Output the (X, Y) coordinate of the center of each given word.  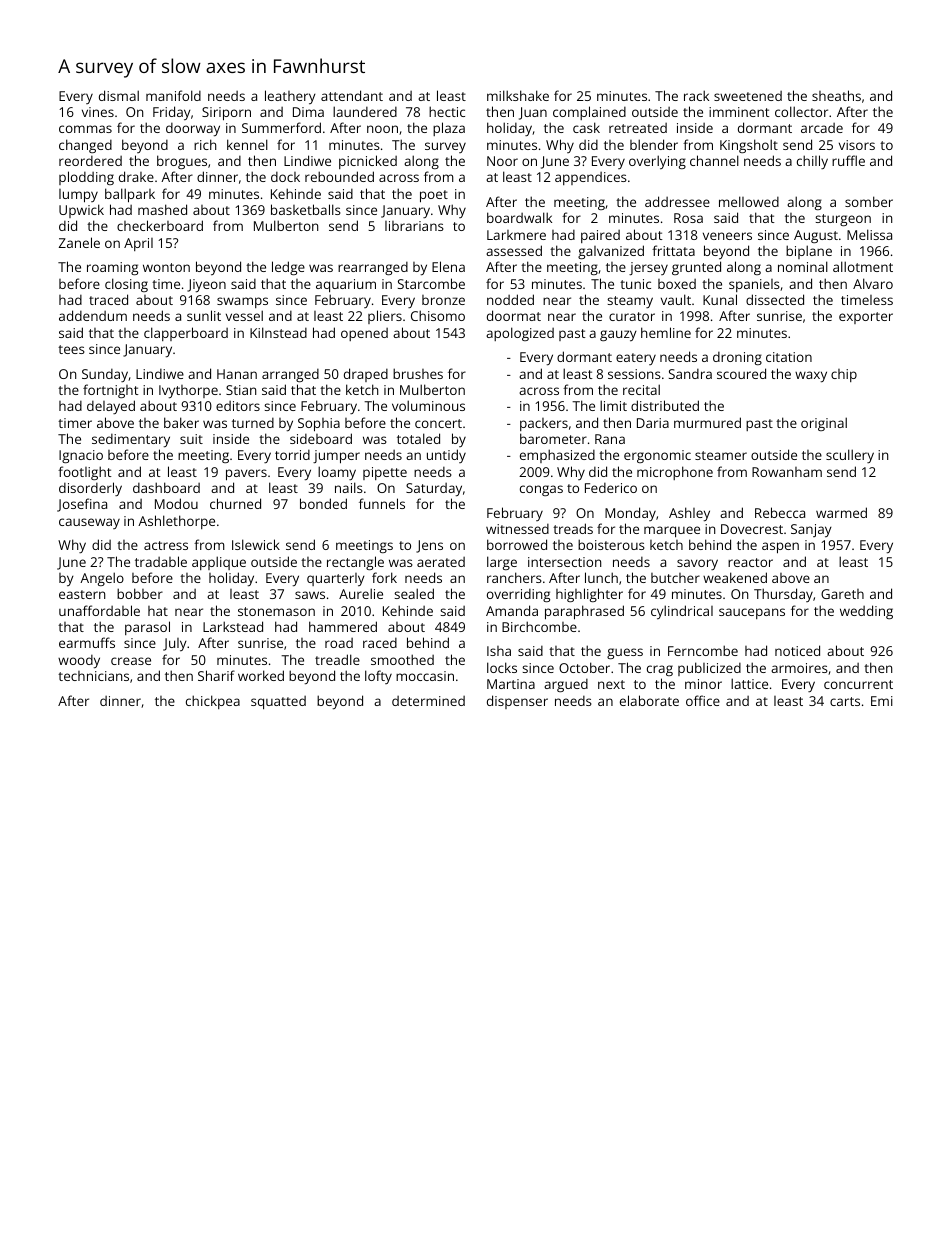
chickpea (213, 702)
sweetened (748, 96)
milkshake (518, 95)
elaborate (649, 700)
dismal (119, 95)
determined (428, 701)
